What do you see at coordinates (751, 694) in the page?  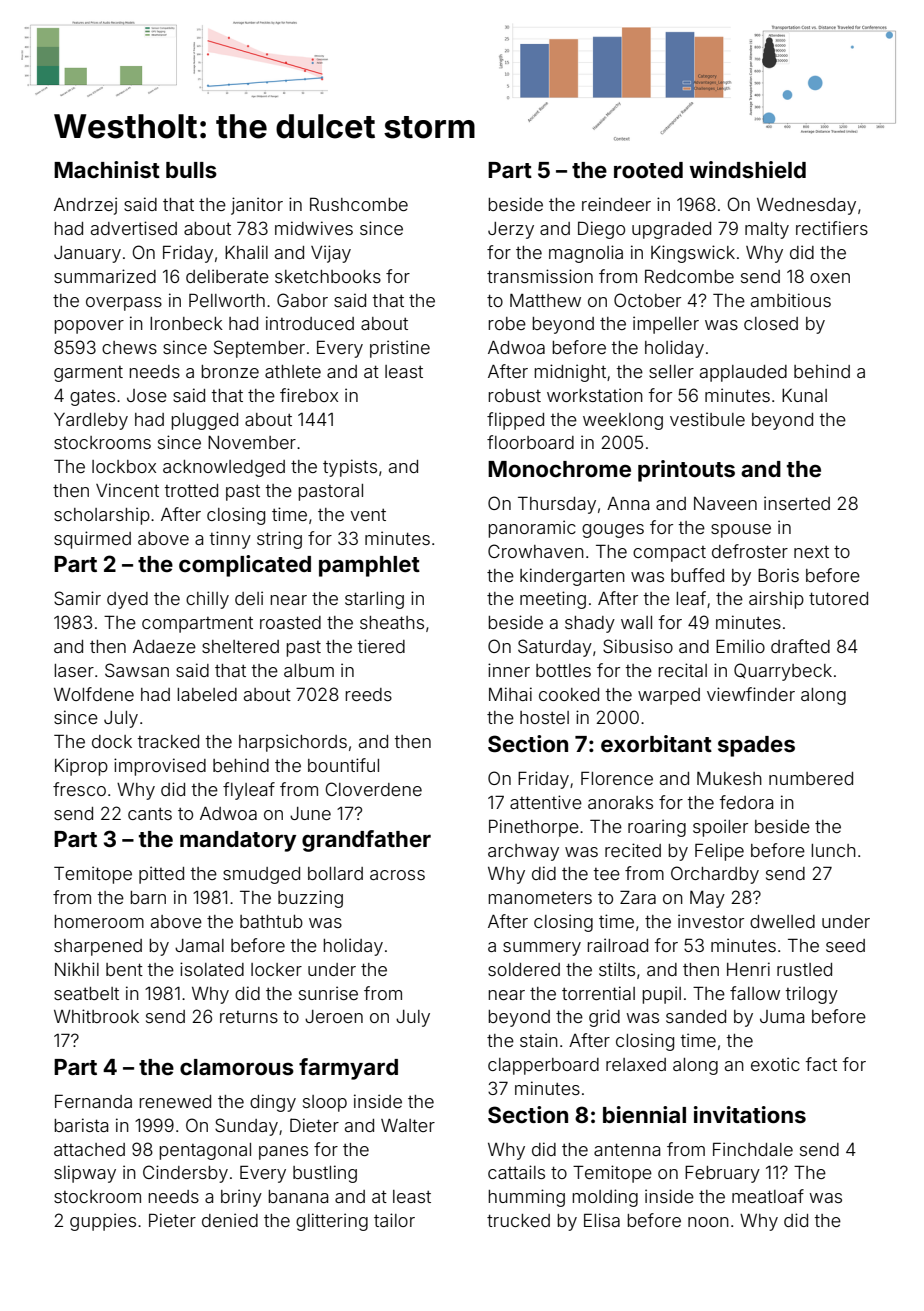 I see `viewfinder` at bounding box center [751, 694].
